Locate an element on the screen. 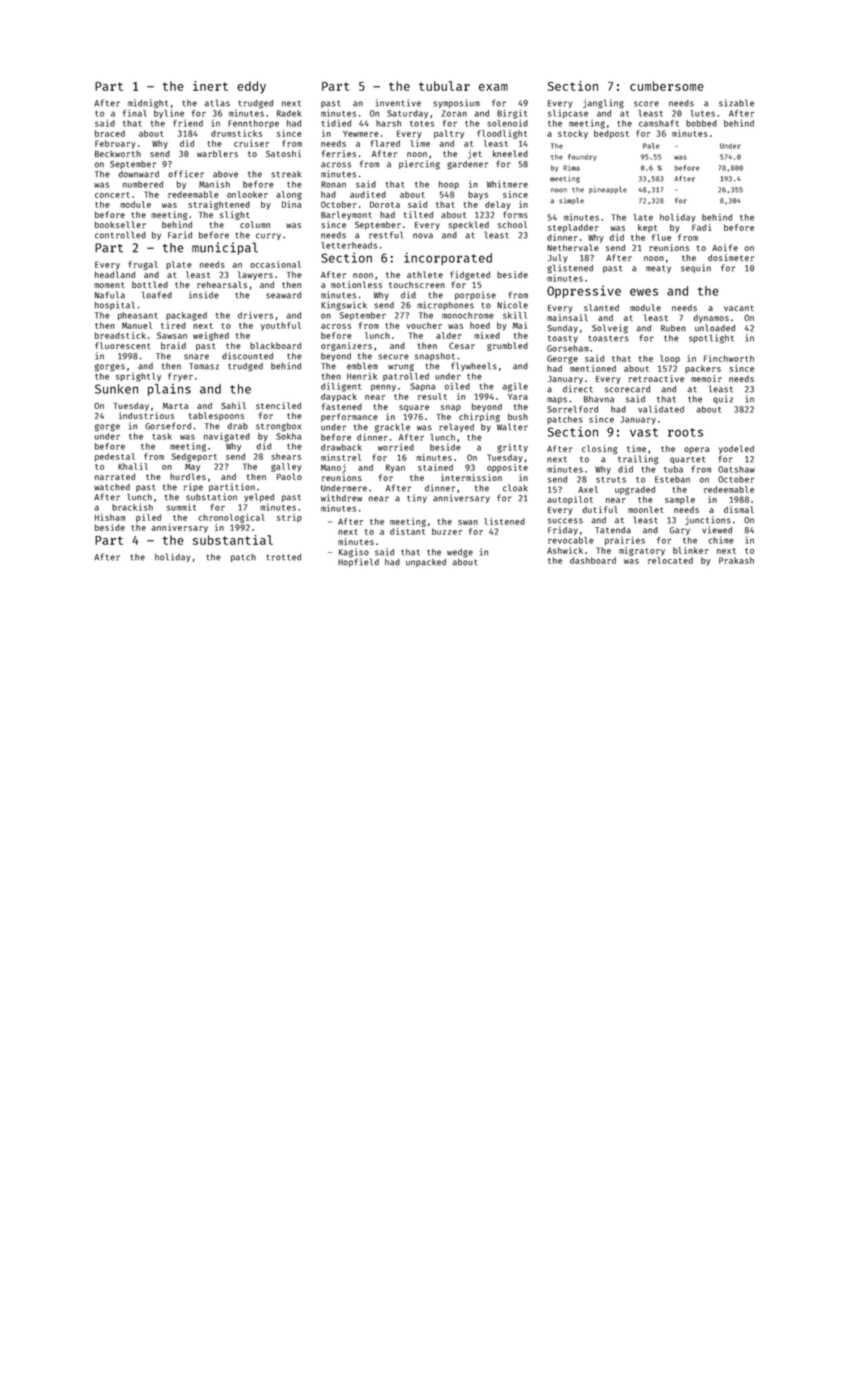  packaged is located at coordinates (186, 316).
